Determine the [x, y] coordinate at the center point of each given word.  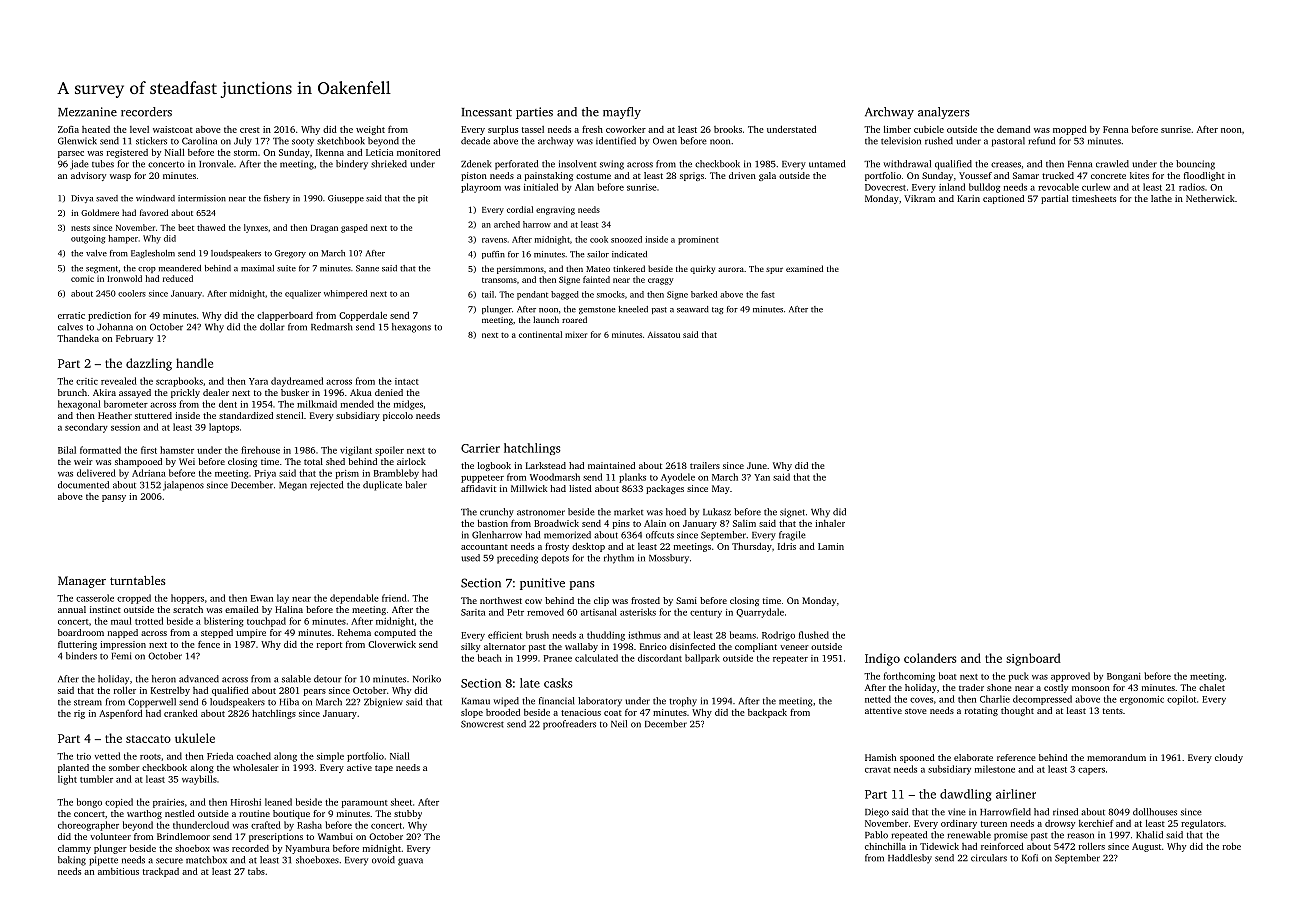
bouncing [1195, 165]
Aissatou [664, 335]
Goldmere [100, 212]
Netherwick [1210, 198]
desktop [588, 547]
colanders [930, 658]
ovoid [383, 860]
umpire [251, 633]
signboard [1033, 659]
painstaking [549, 176]
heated [96, 129]
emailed [242, 609]
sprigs [692, 176]
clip [601, 601]
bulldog [984, 188]
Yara [258, 381]
